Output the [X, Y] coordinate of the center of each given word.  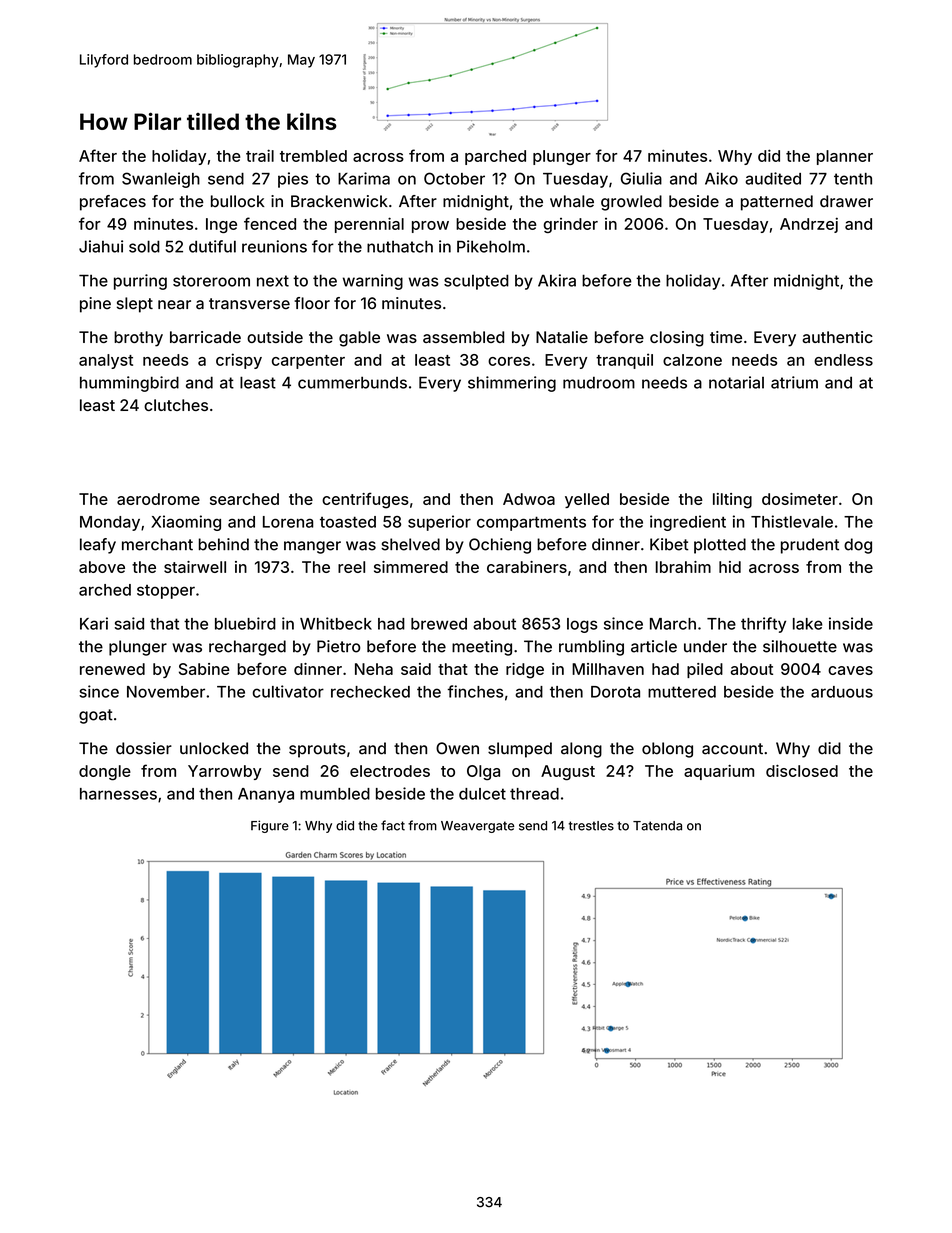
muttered [682, 692]
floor [312, 303]
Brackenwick [339, 201]
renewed [112, 669]
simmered [411, 567]
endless [843, 360]
